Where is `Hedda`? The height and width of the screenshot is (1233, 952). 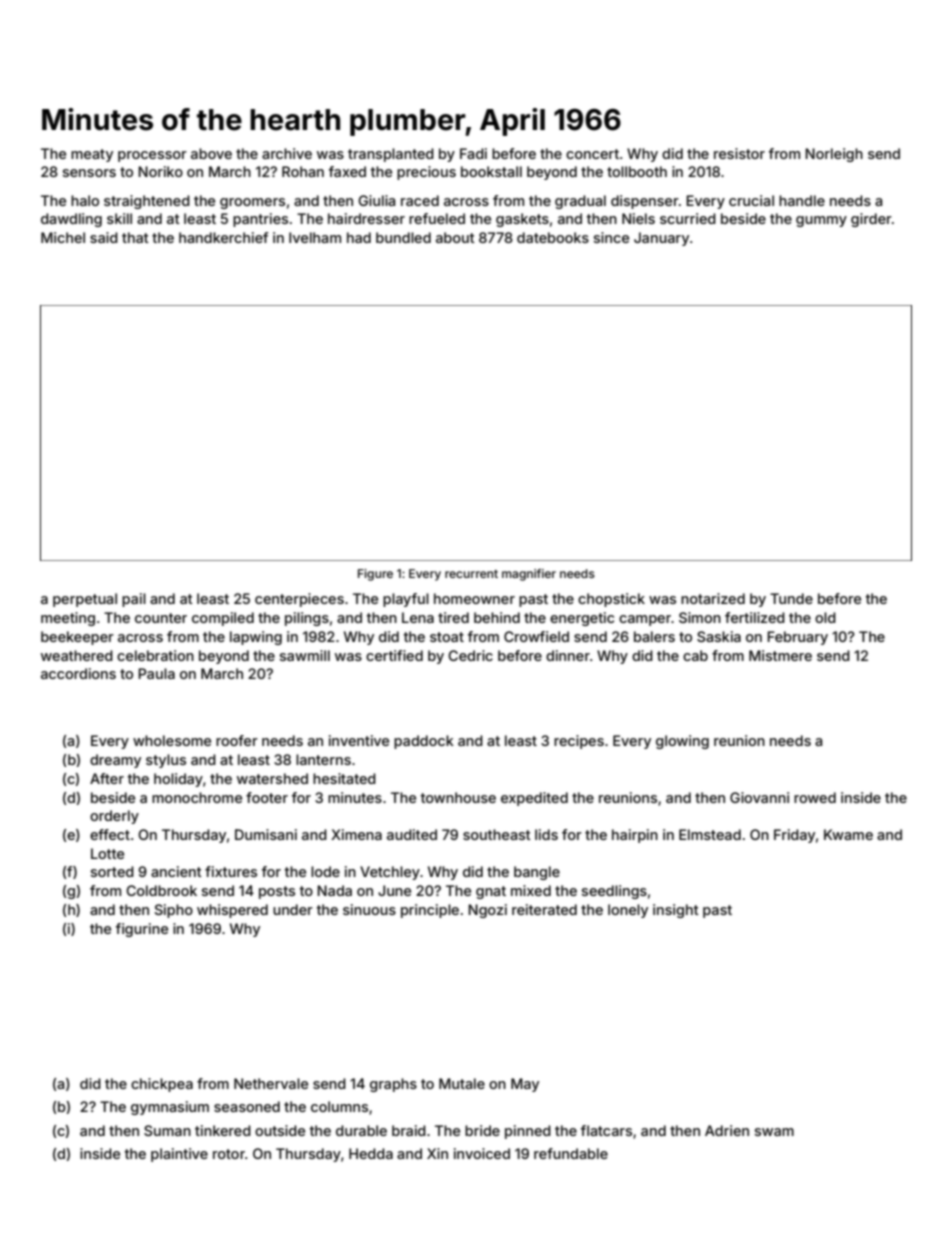
Hedda is located at coordinates (371, 1153).
